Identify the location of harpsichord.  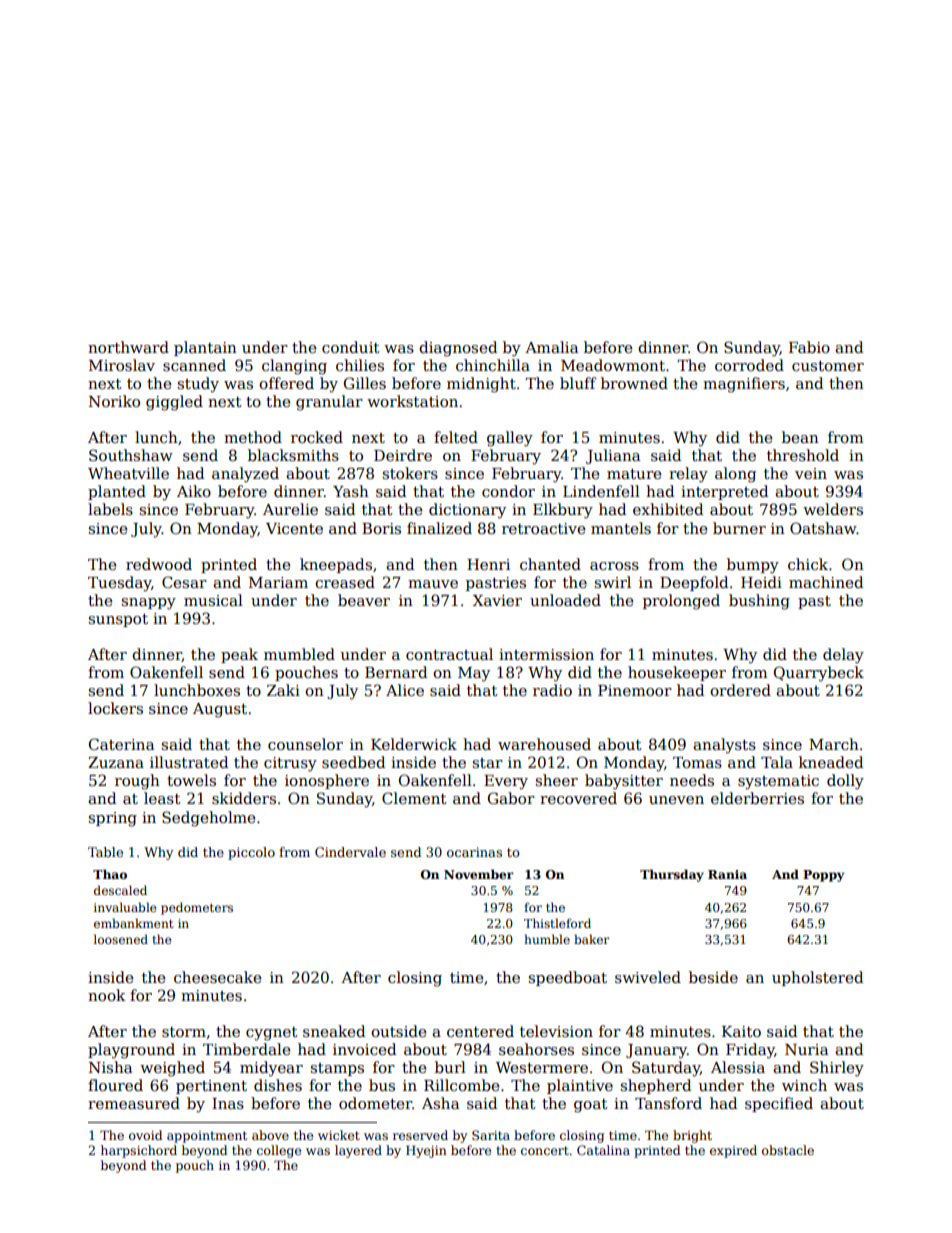
(139, 1151).
